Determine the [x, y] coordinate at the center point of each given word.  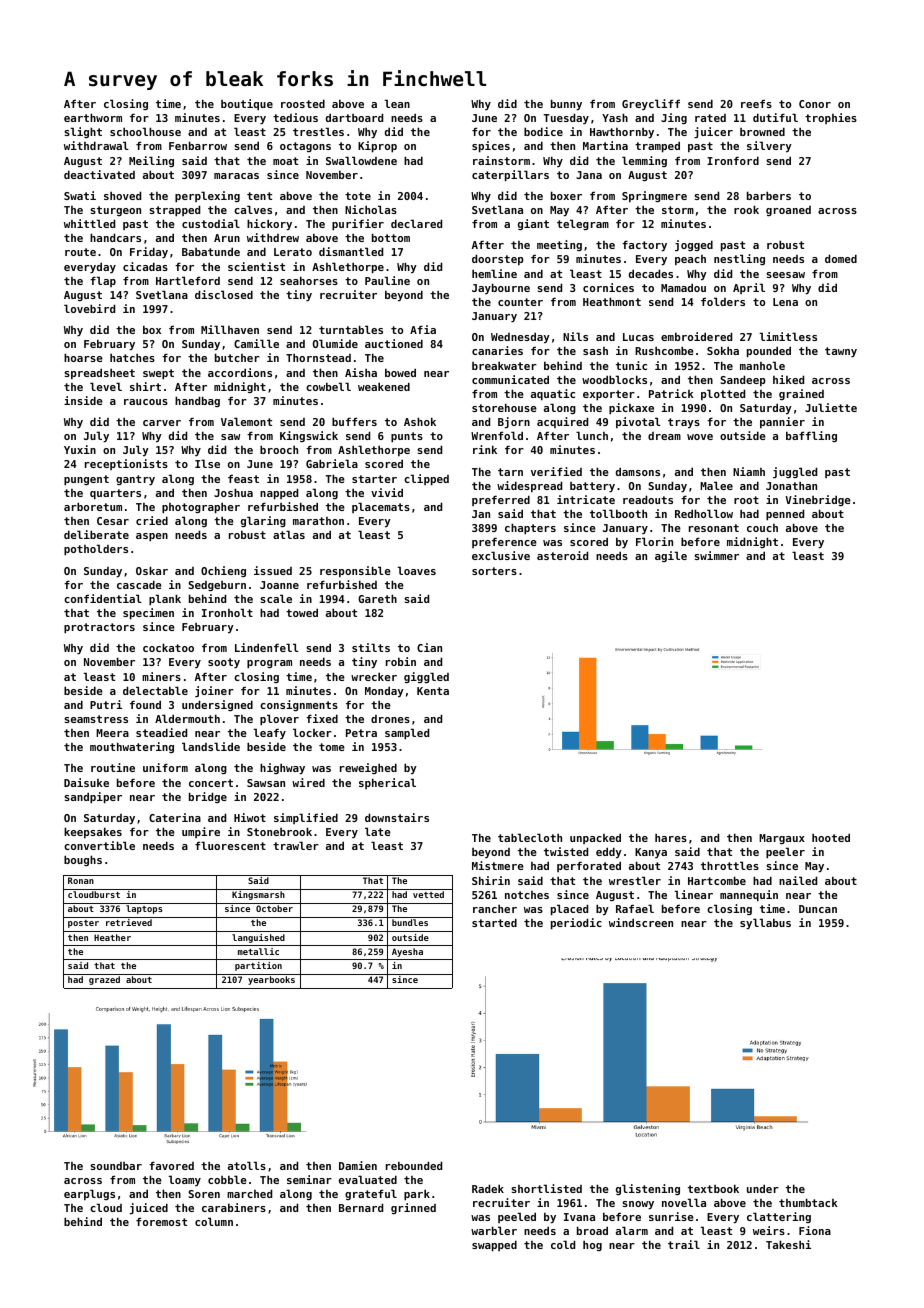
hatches [132, 357]
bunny [566, 104]
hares [671, 837]
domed [841, 258]
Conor [815, 104]
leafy [270, 733]
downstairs [397, 817]
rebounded [414, 1165]
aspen [152, 537]
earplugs [89, 1194]
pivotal [638, 422]
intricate [586, 499]
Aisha [361, 372]
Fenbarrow [198, 145]
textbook [713, 1188]
